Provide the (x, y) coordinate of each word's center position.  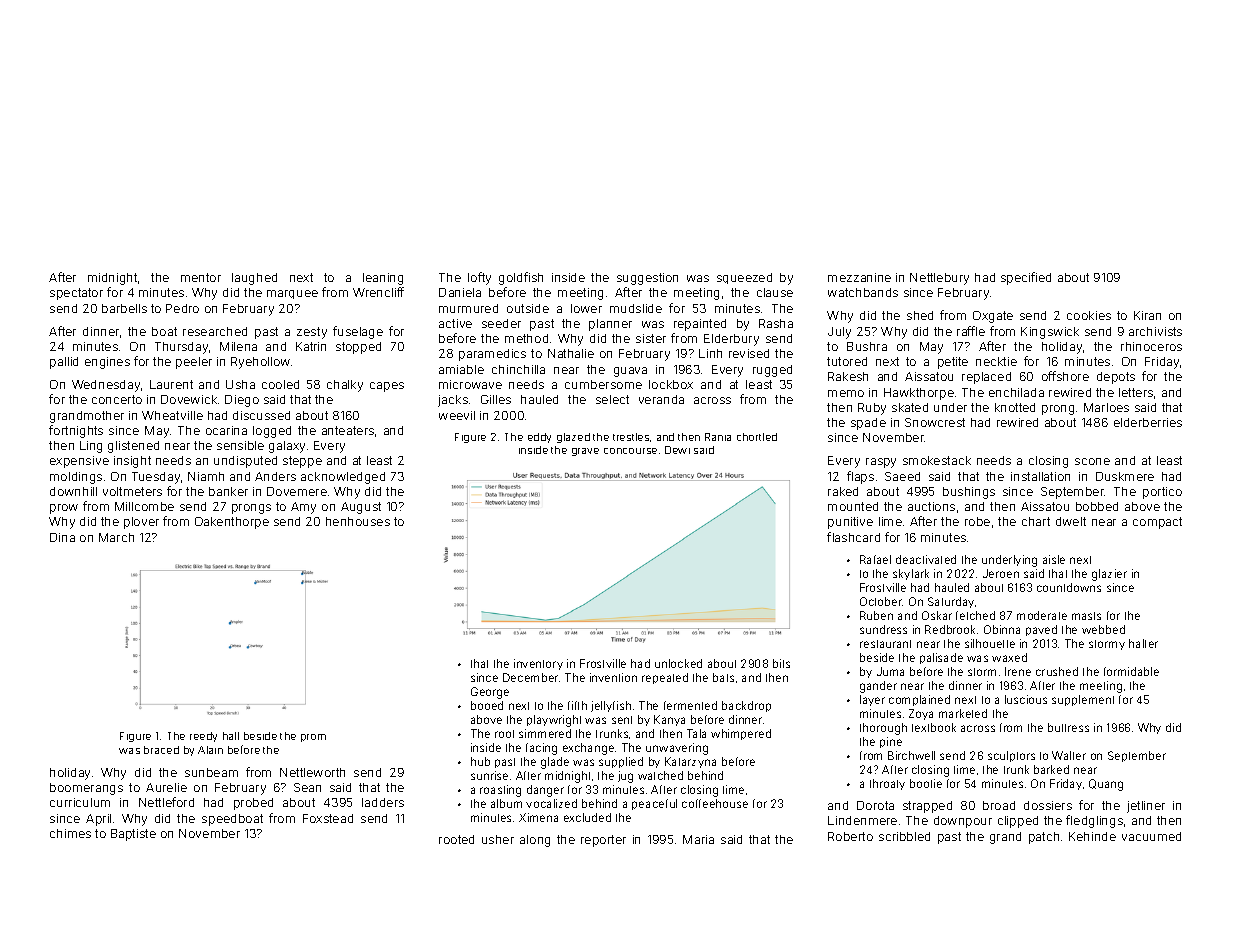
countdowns (1069, 587)
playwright (554, 721)
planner (610, 325)
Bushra (867, 346)
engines (107, 363)
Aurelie (166, 787)
